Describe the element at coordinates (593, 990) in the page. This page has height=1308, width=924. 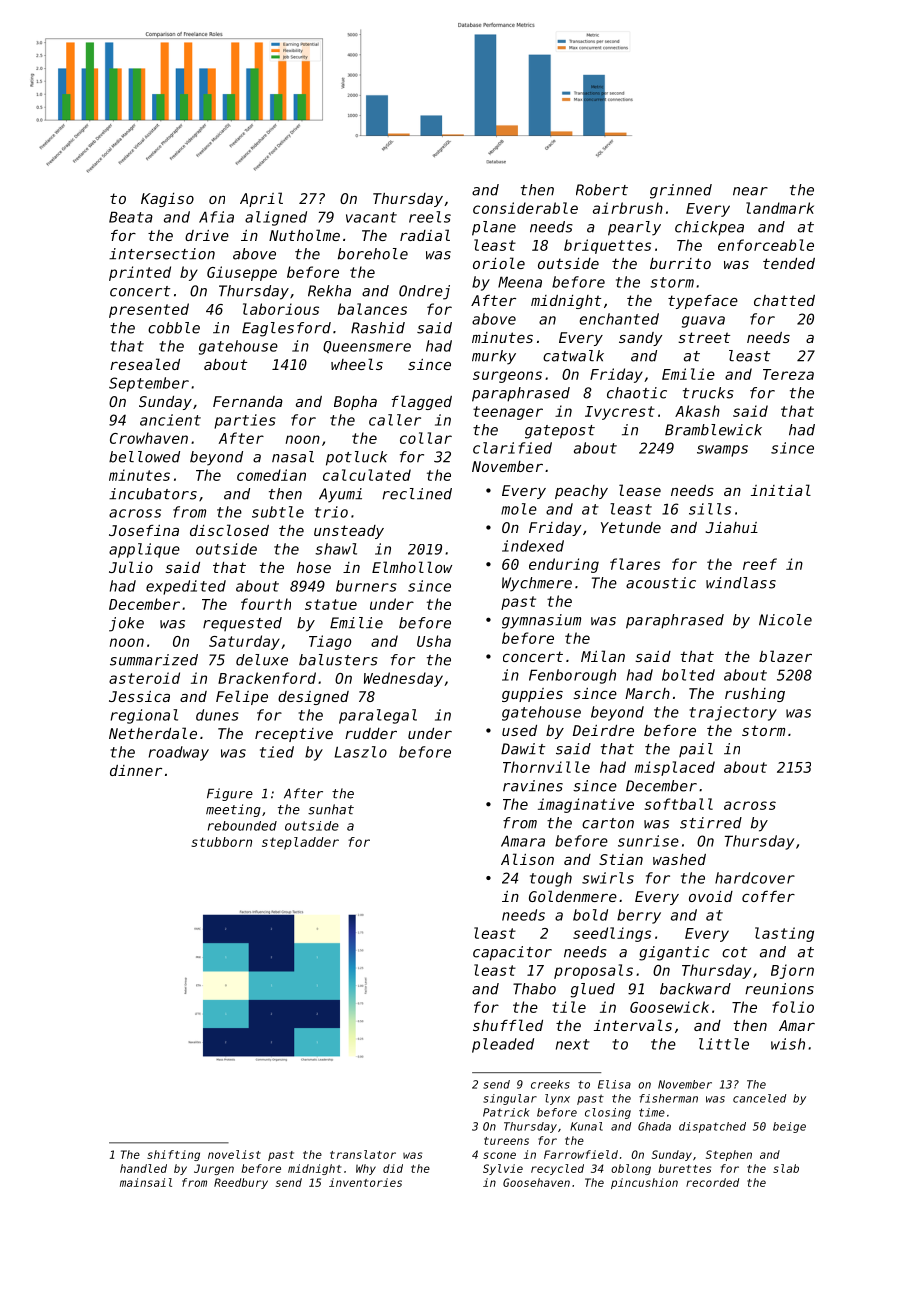
I see `glued` at that location.
